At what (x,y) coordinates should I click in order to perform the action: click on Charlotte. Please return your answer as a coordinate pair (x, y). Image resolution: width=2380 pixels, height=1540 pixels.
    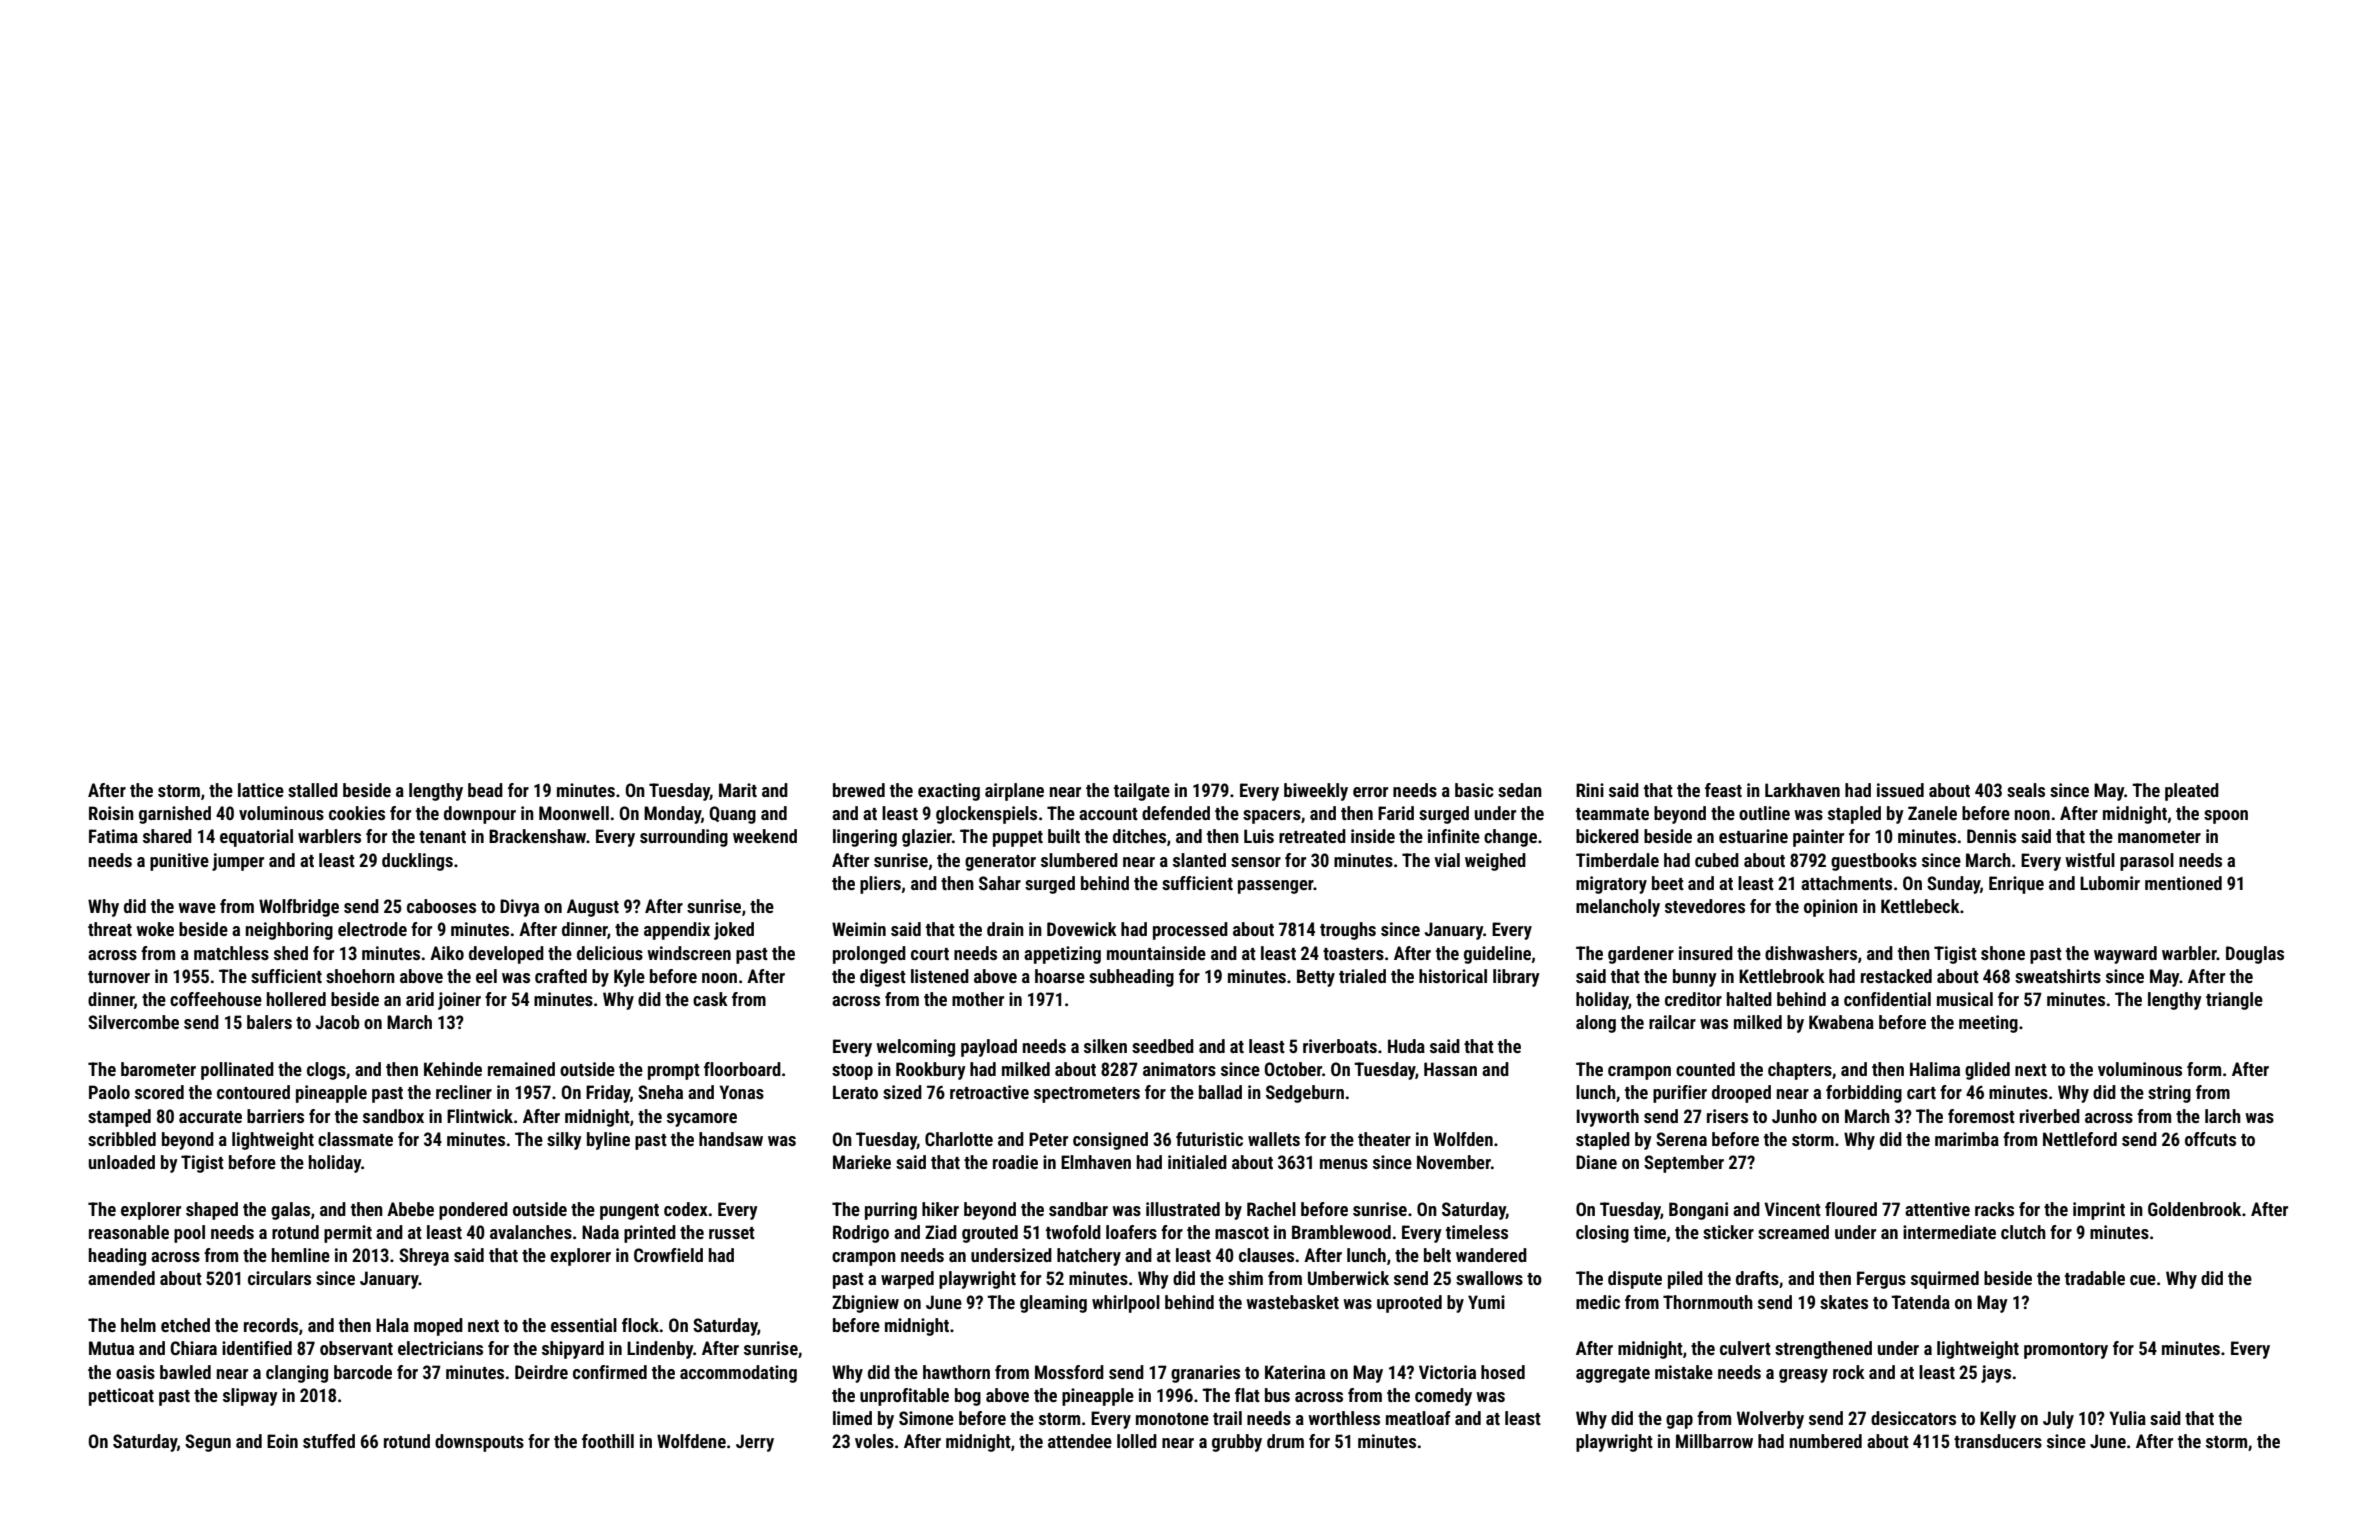
    Looking at the image, I should click on (959, 1139).
